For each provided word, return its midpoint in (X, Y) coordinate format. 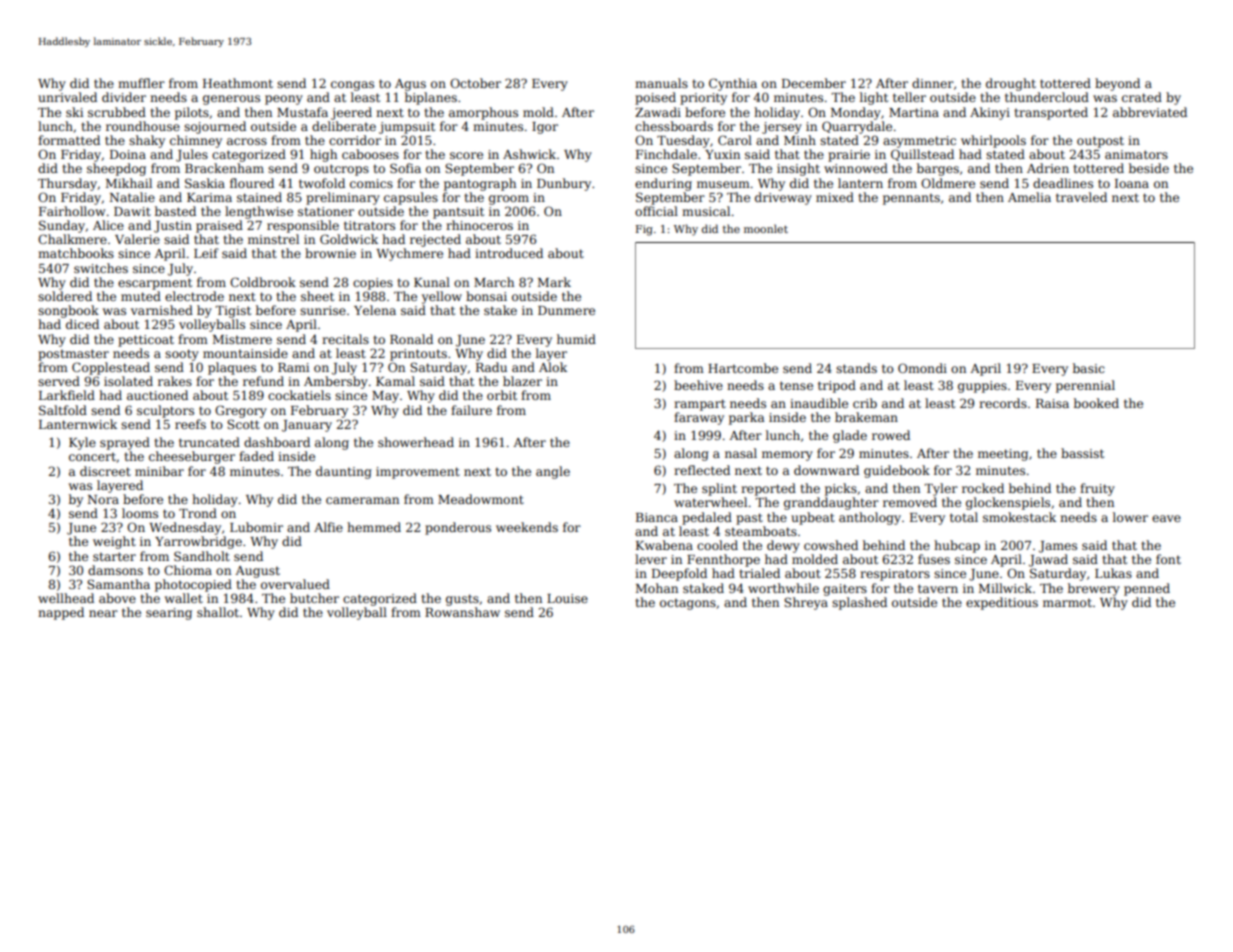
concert (92, 456)
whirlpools (993, 141)
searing (169, 614)
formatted (69, 140)
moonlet (766, 228)
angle (553, 472)
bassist (1082, 453)
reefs (190, 424)
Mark (554, 282)
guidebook (897, 471)
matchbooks (76, 253)
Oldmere (948, 183)
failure (471, 410)
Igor (545, 128)
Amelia (1029, 197)
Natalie (132, 197)
